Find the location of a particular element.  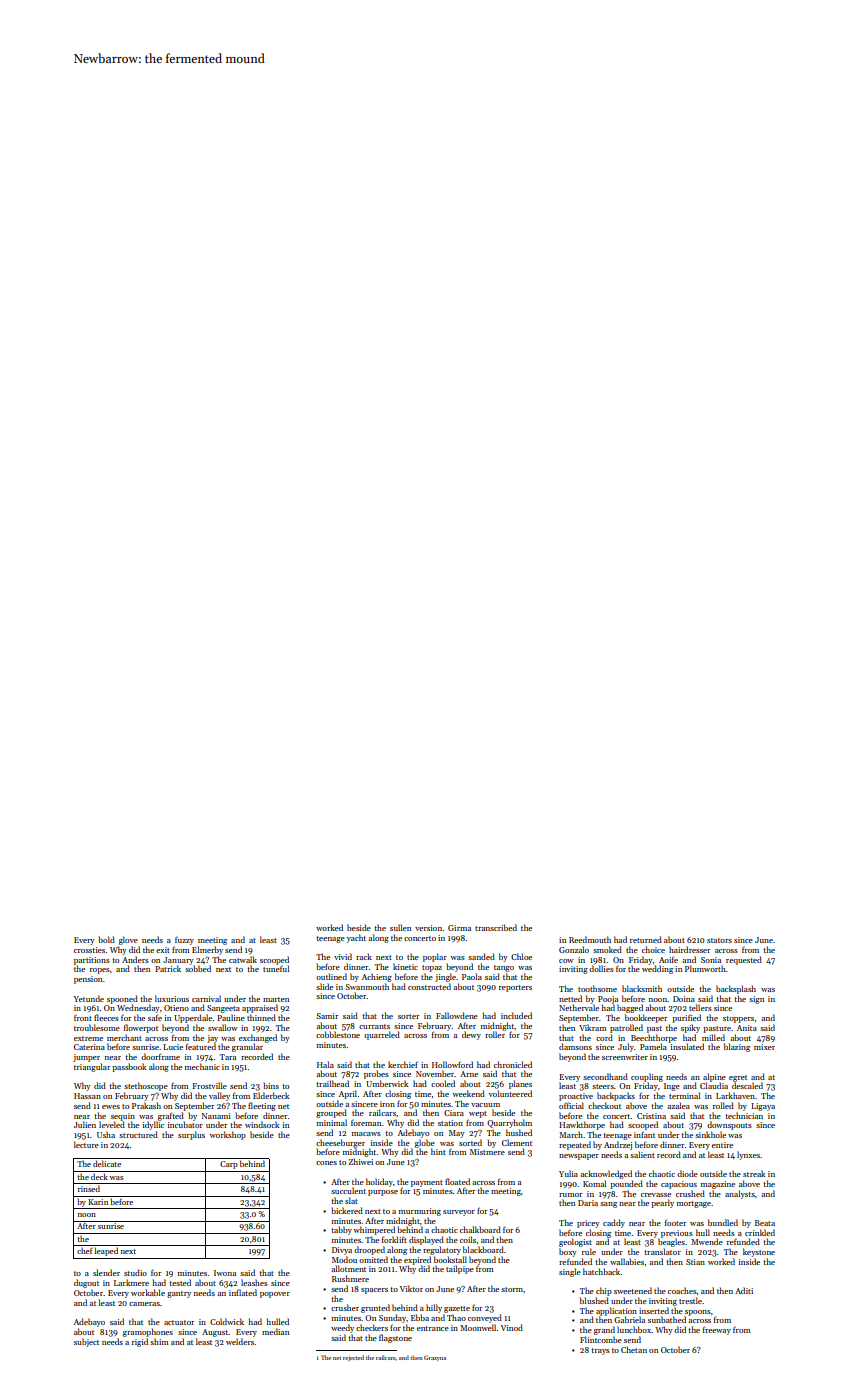

bickered is located at coordinates (347, 1210).
